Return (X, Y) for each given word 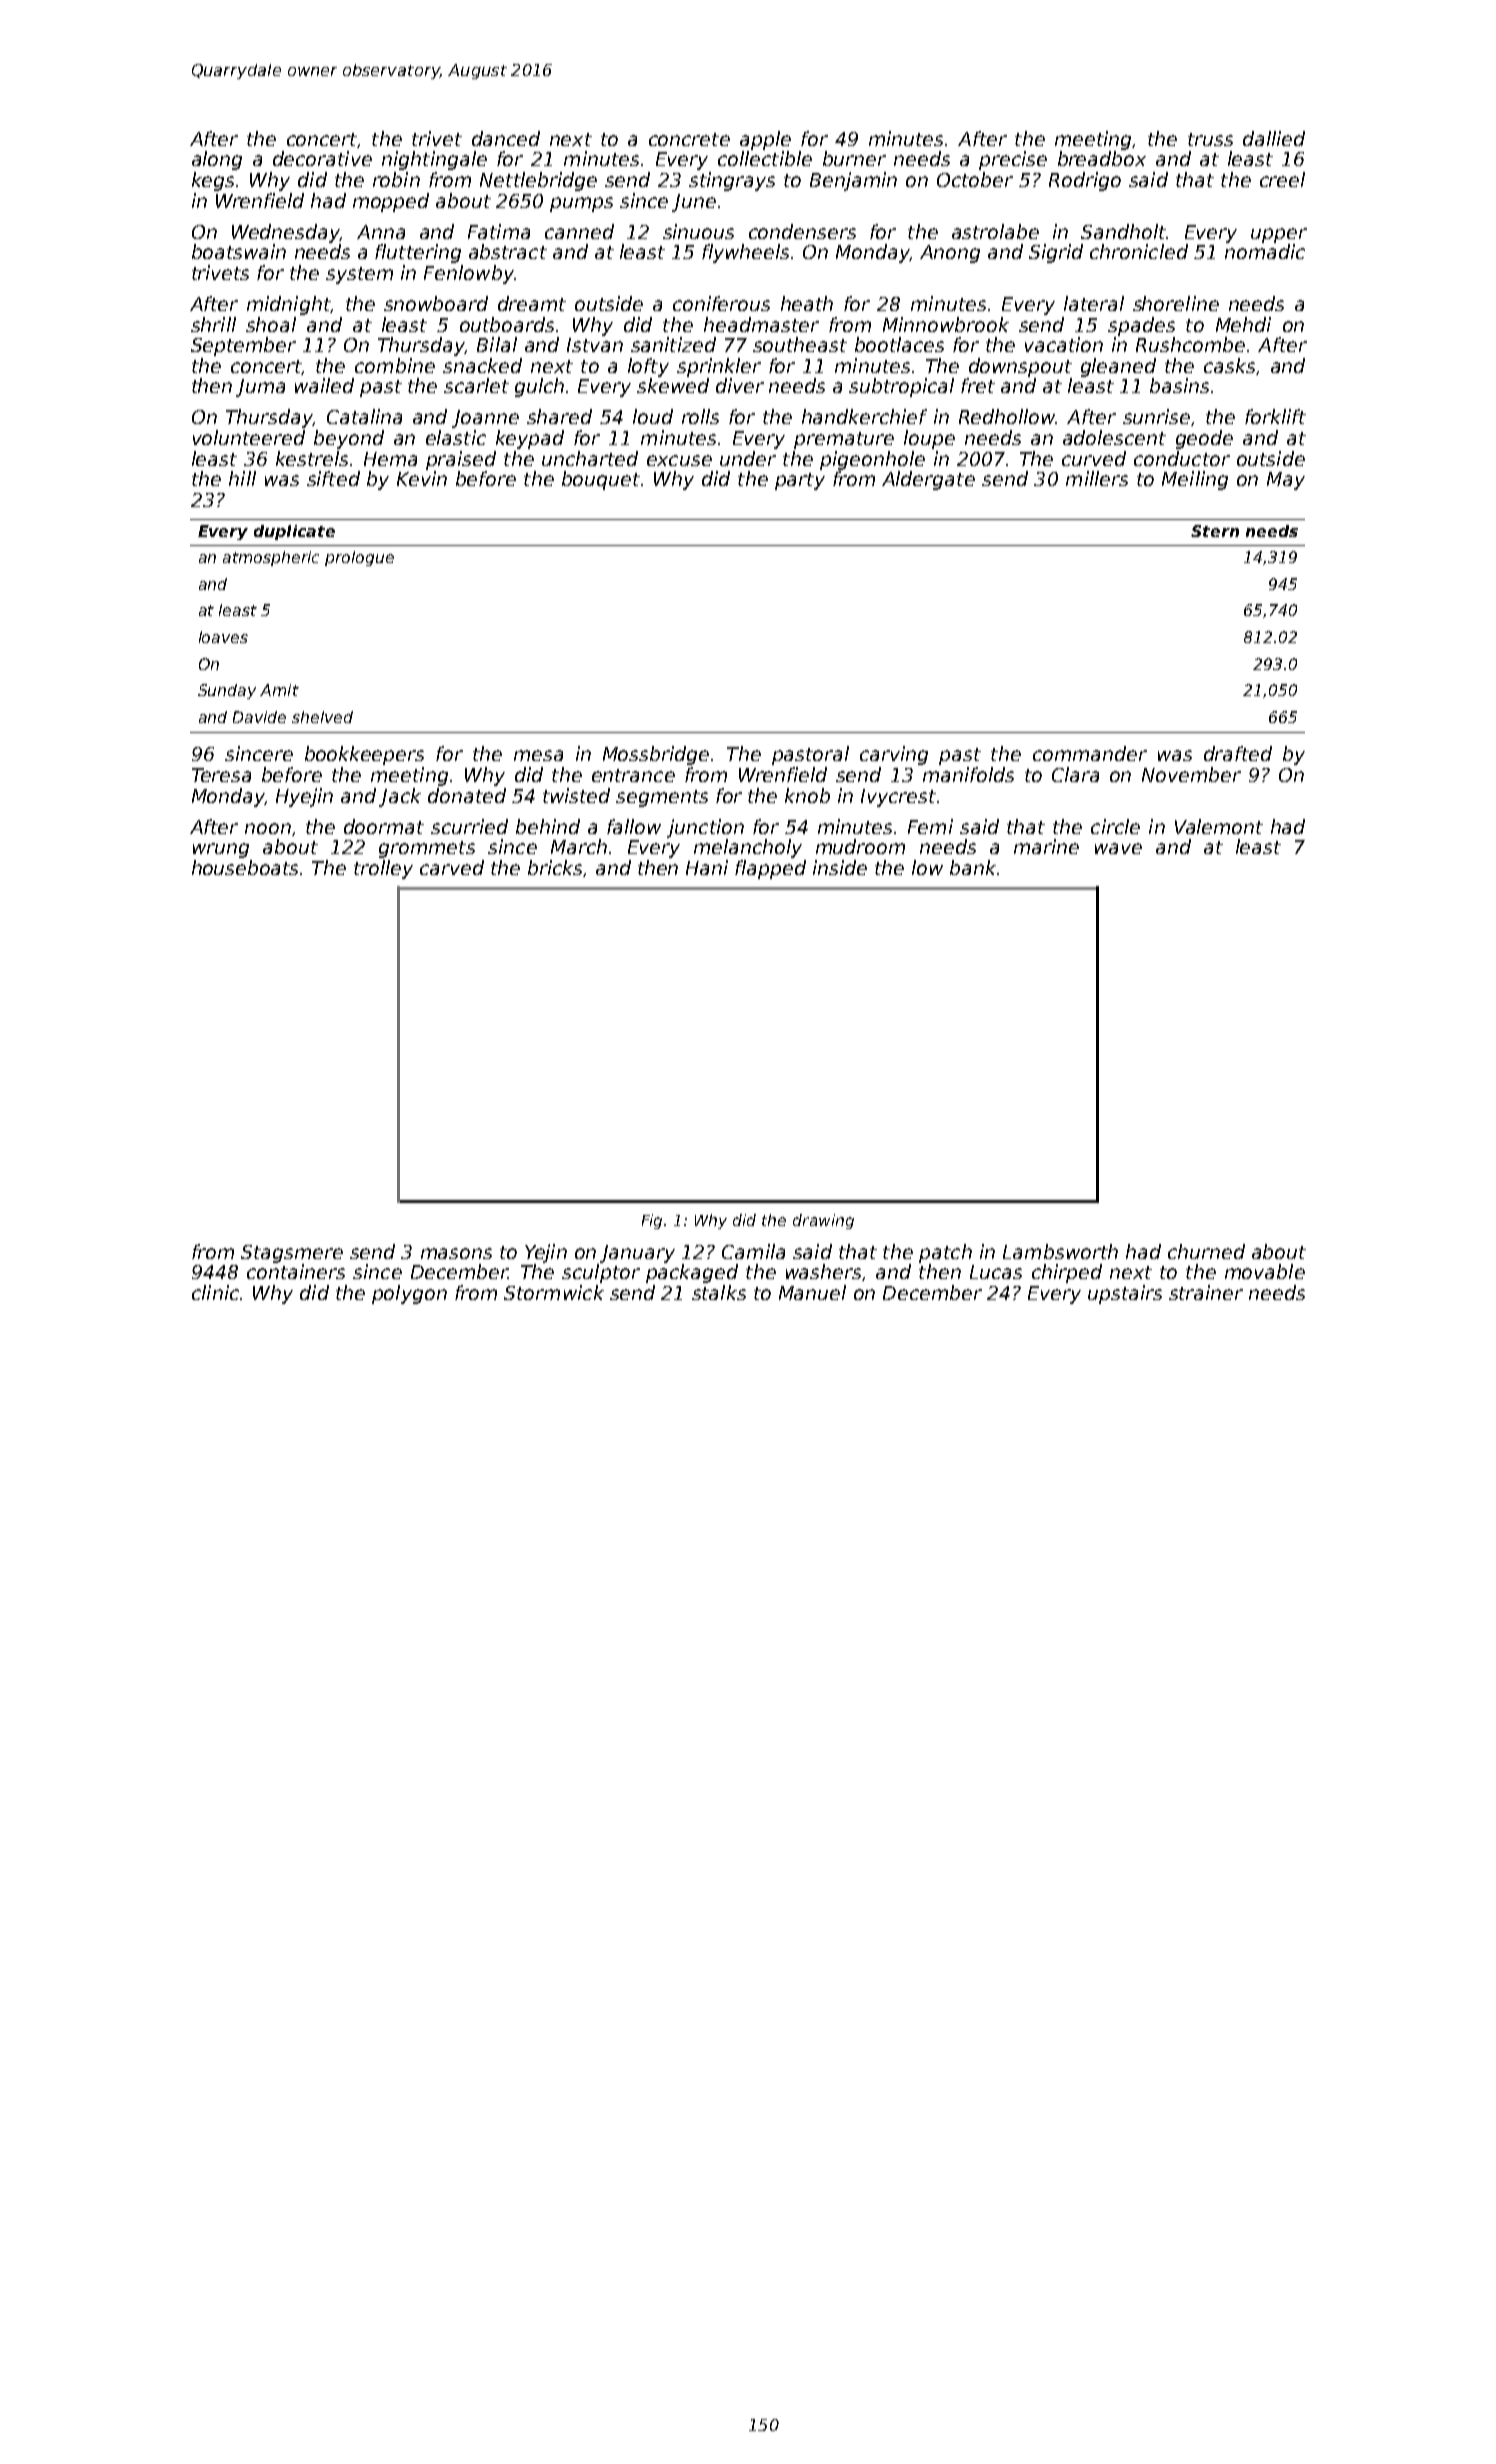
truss (1210, 139)
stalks (719, 1292)
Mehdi (1243, 324)
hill (242, 478)
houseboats (246, 867)
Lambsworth (1060, 1251)
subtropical (901, 387)
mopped (391, 202)
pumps (581, 204)
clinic (215, 1292)
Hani (707, 867)
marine (1046, 846)
